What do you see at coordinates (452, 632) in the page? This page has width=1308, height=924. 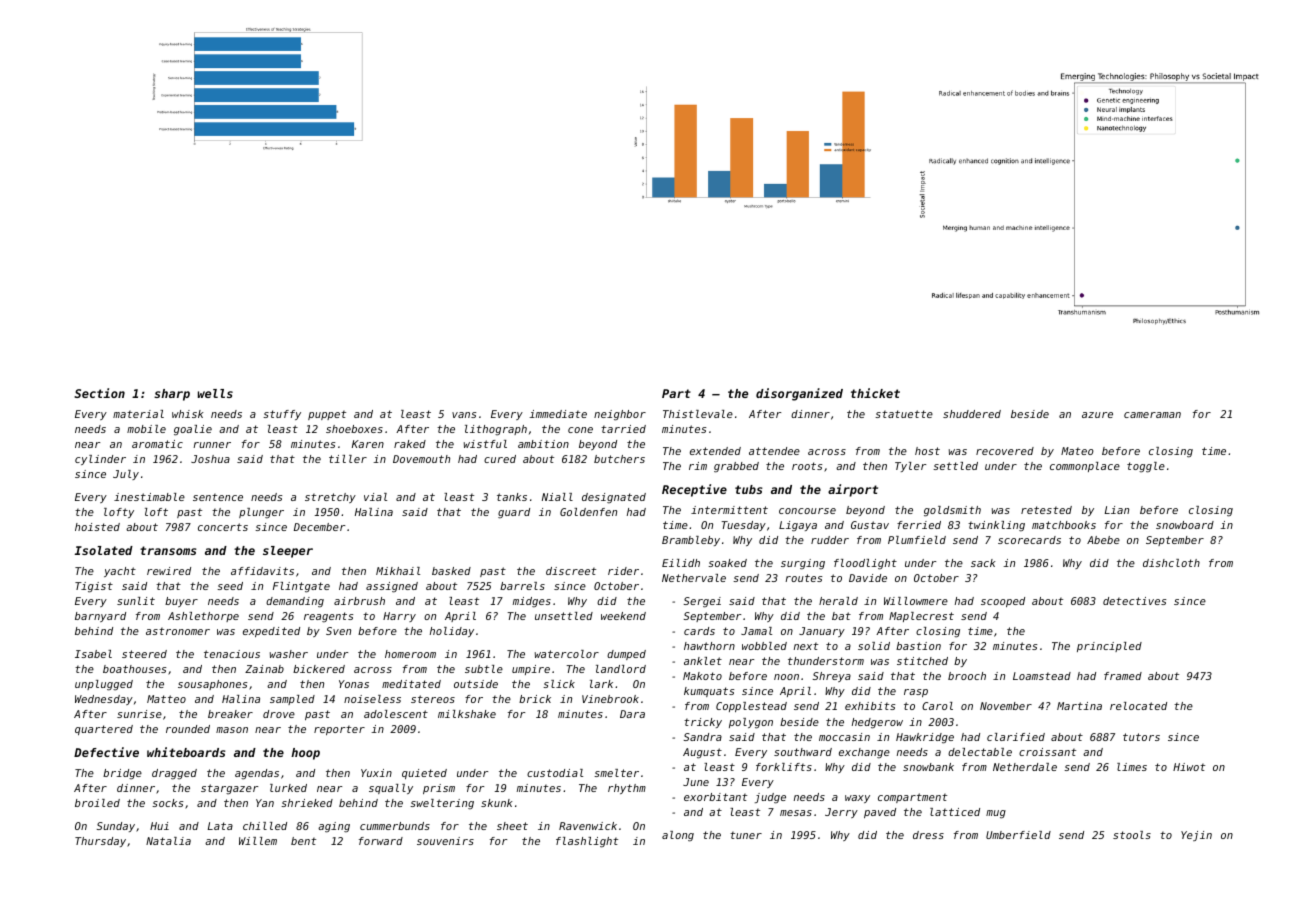 I see `holiday` at bounding box center [452, 632].
